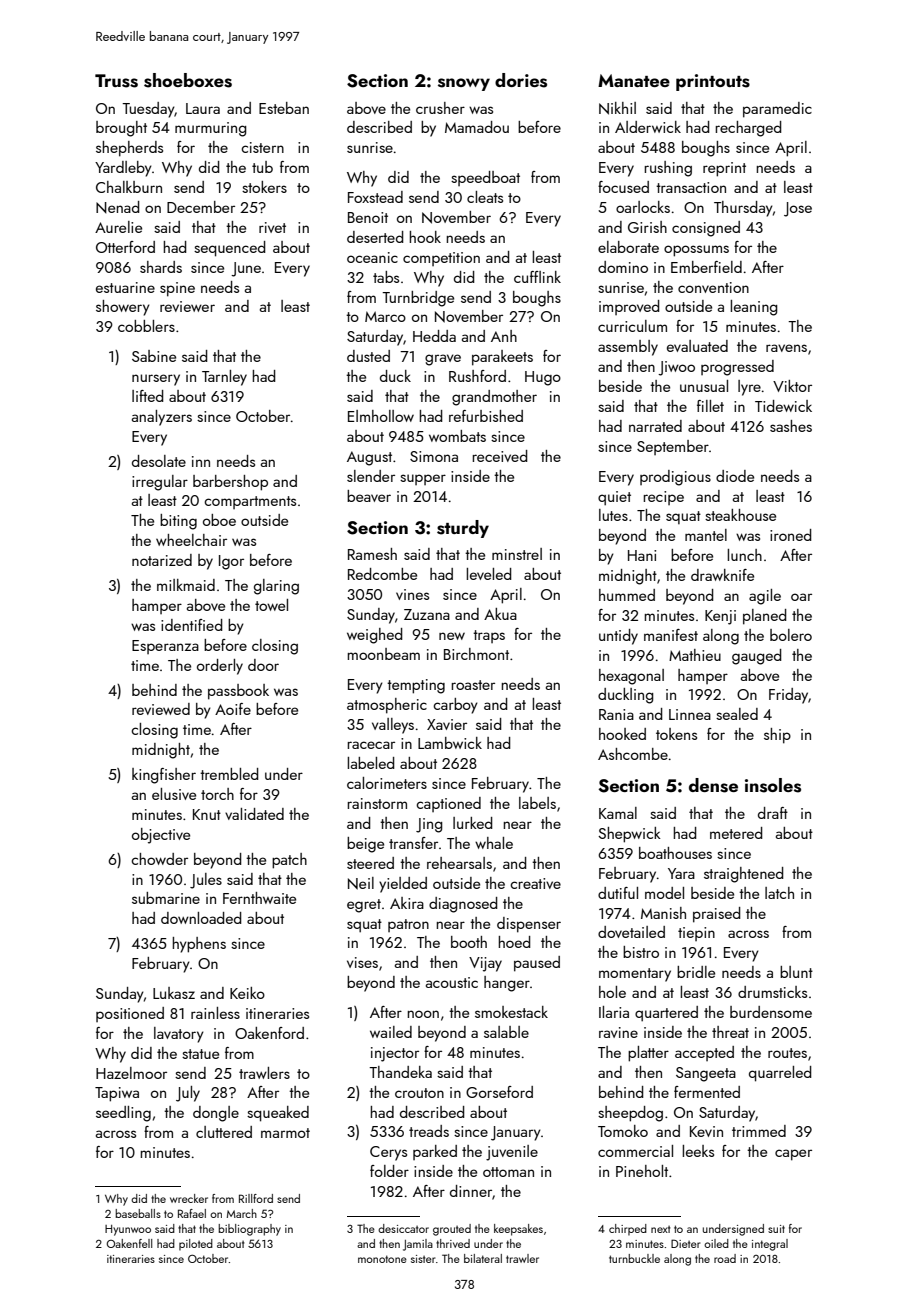 The width and height of the screenshot is (908, 1316). I want to click on marmot, so click(285, 1133).
